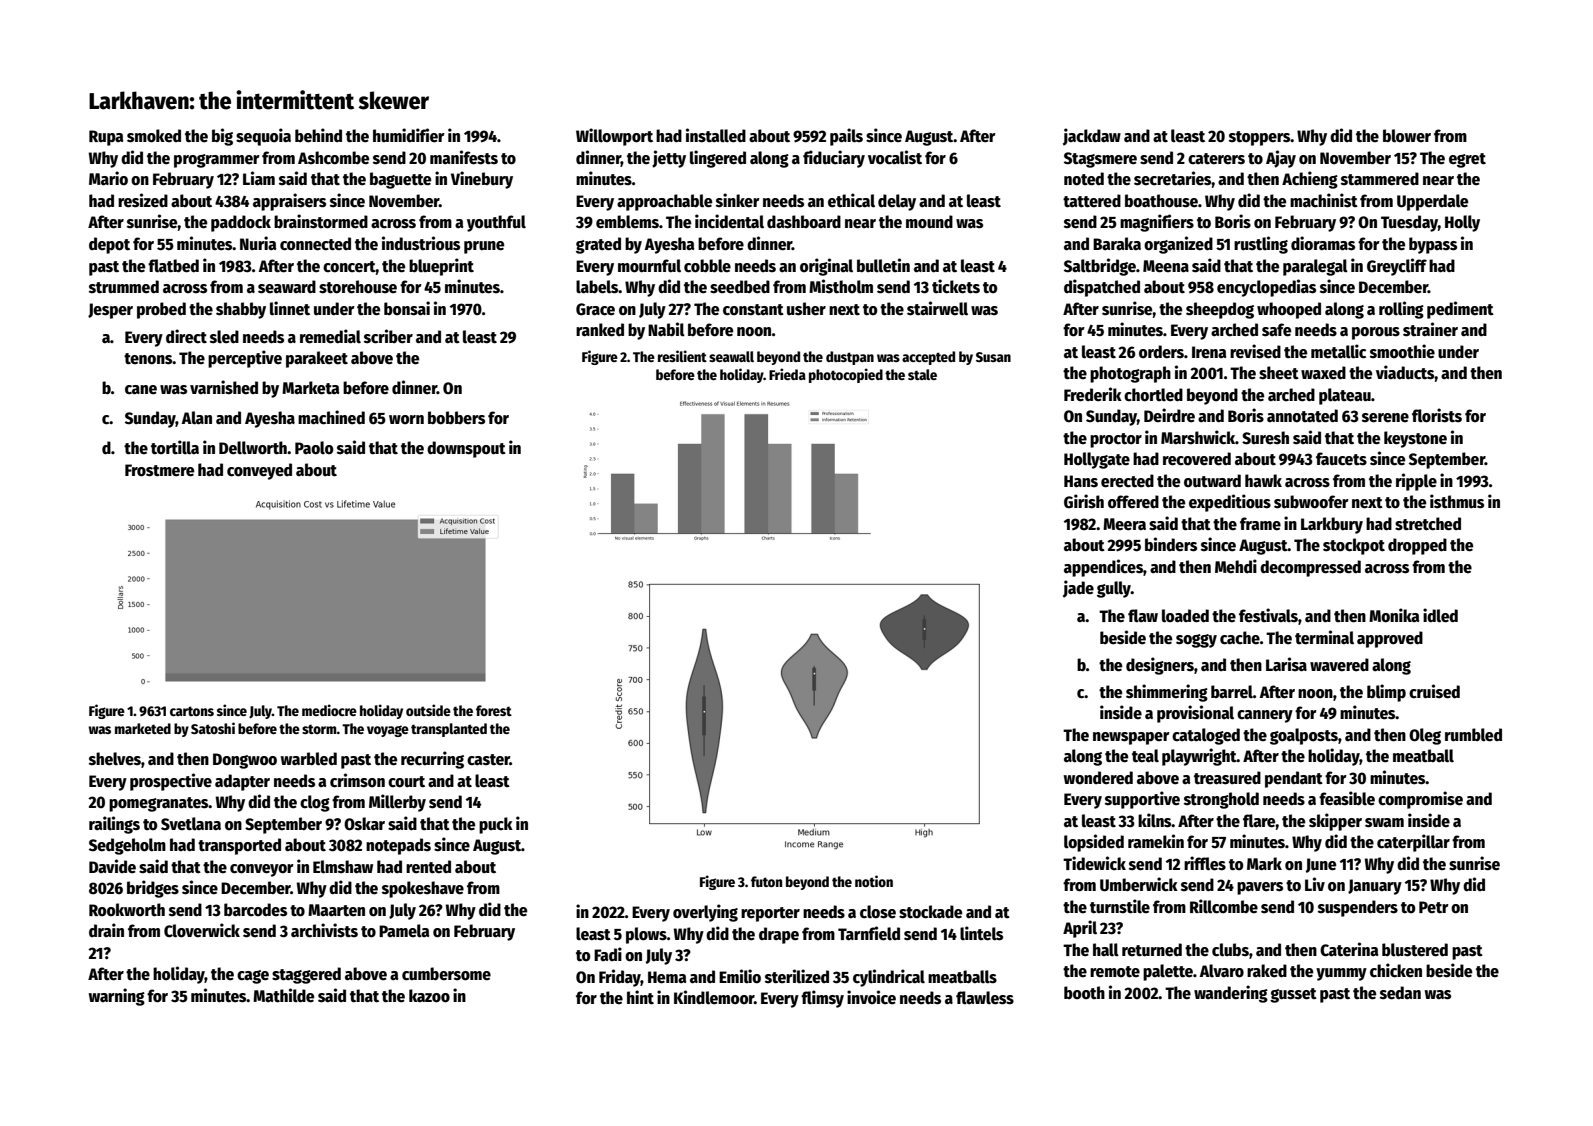  Describe the element at coordinates (1407, 136) in the screenshot. I see `blower` at that location.
